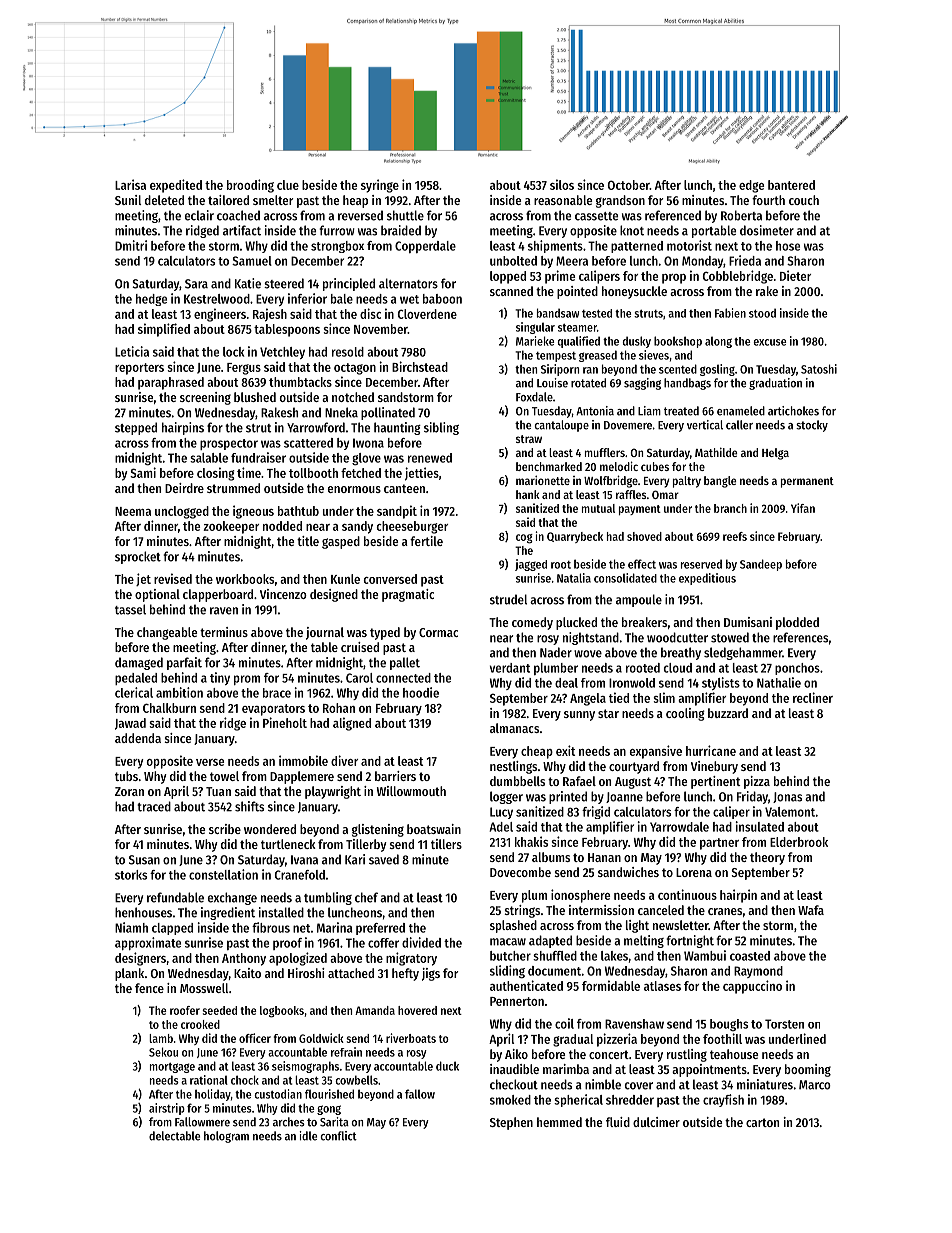  What do you see at coordinates (232, 898) in the screenshot?
I see `exchange` at bounding box center [232, 898].
